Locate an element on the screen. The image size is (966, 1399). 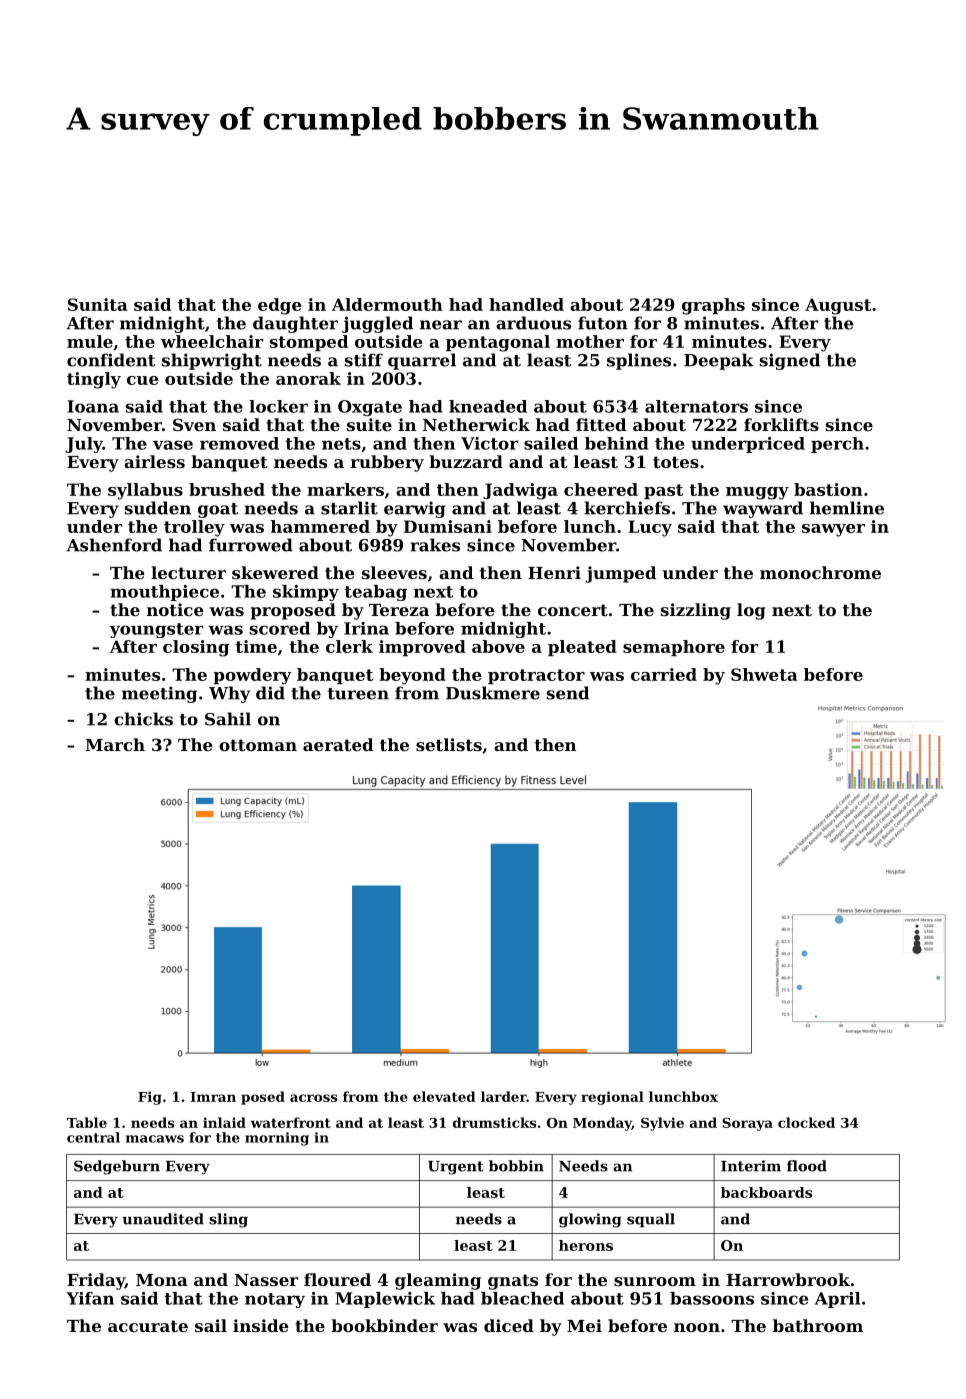
time is located at coordinates (256, 646).
